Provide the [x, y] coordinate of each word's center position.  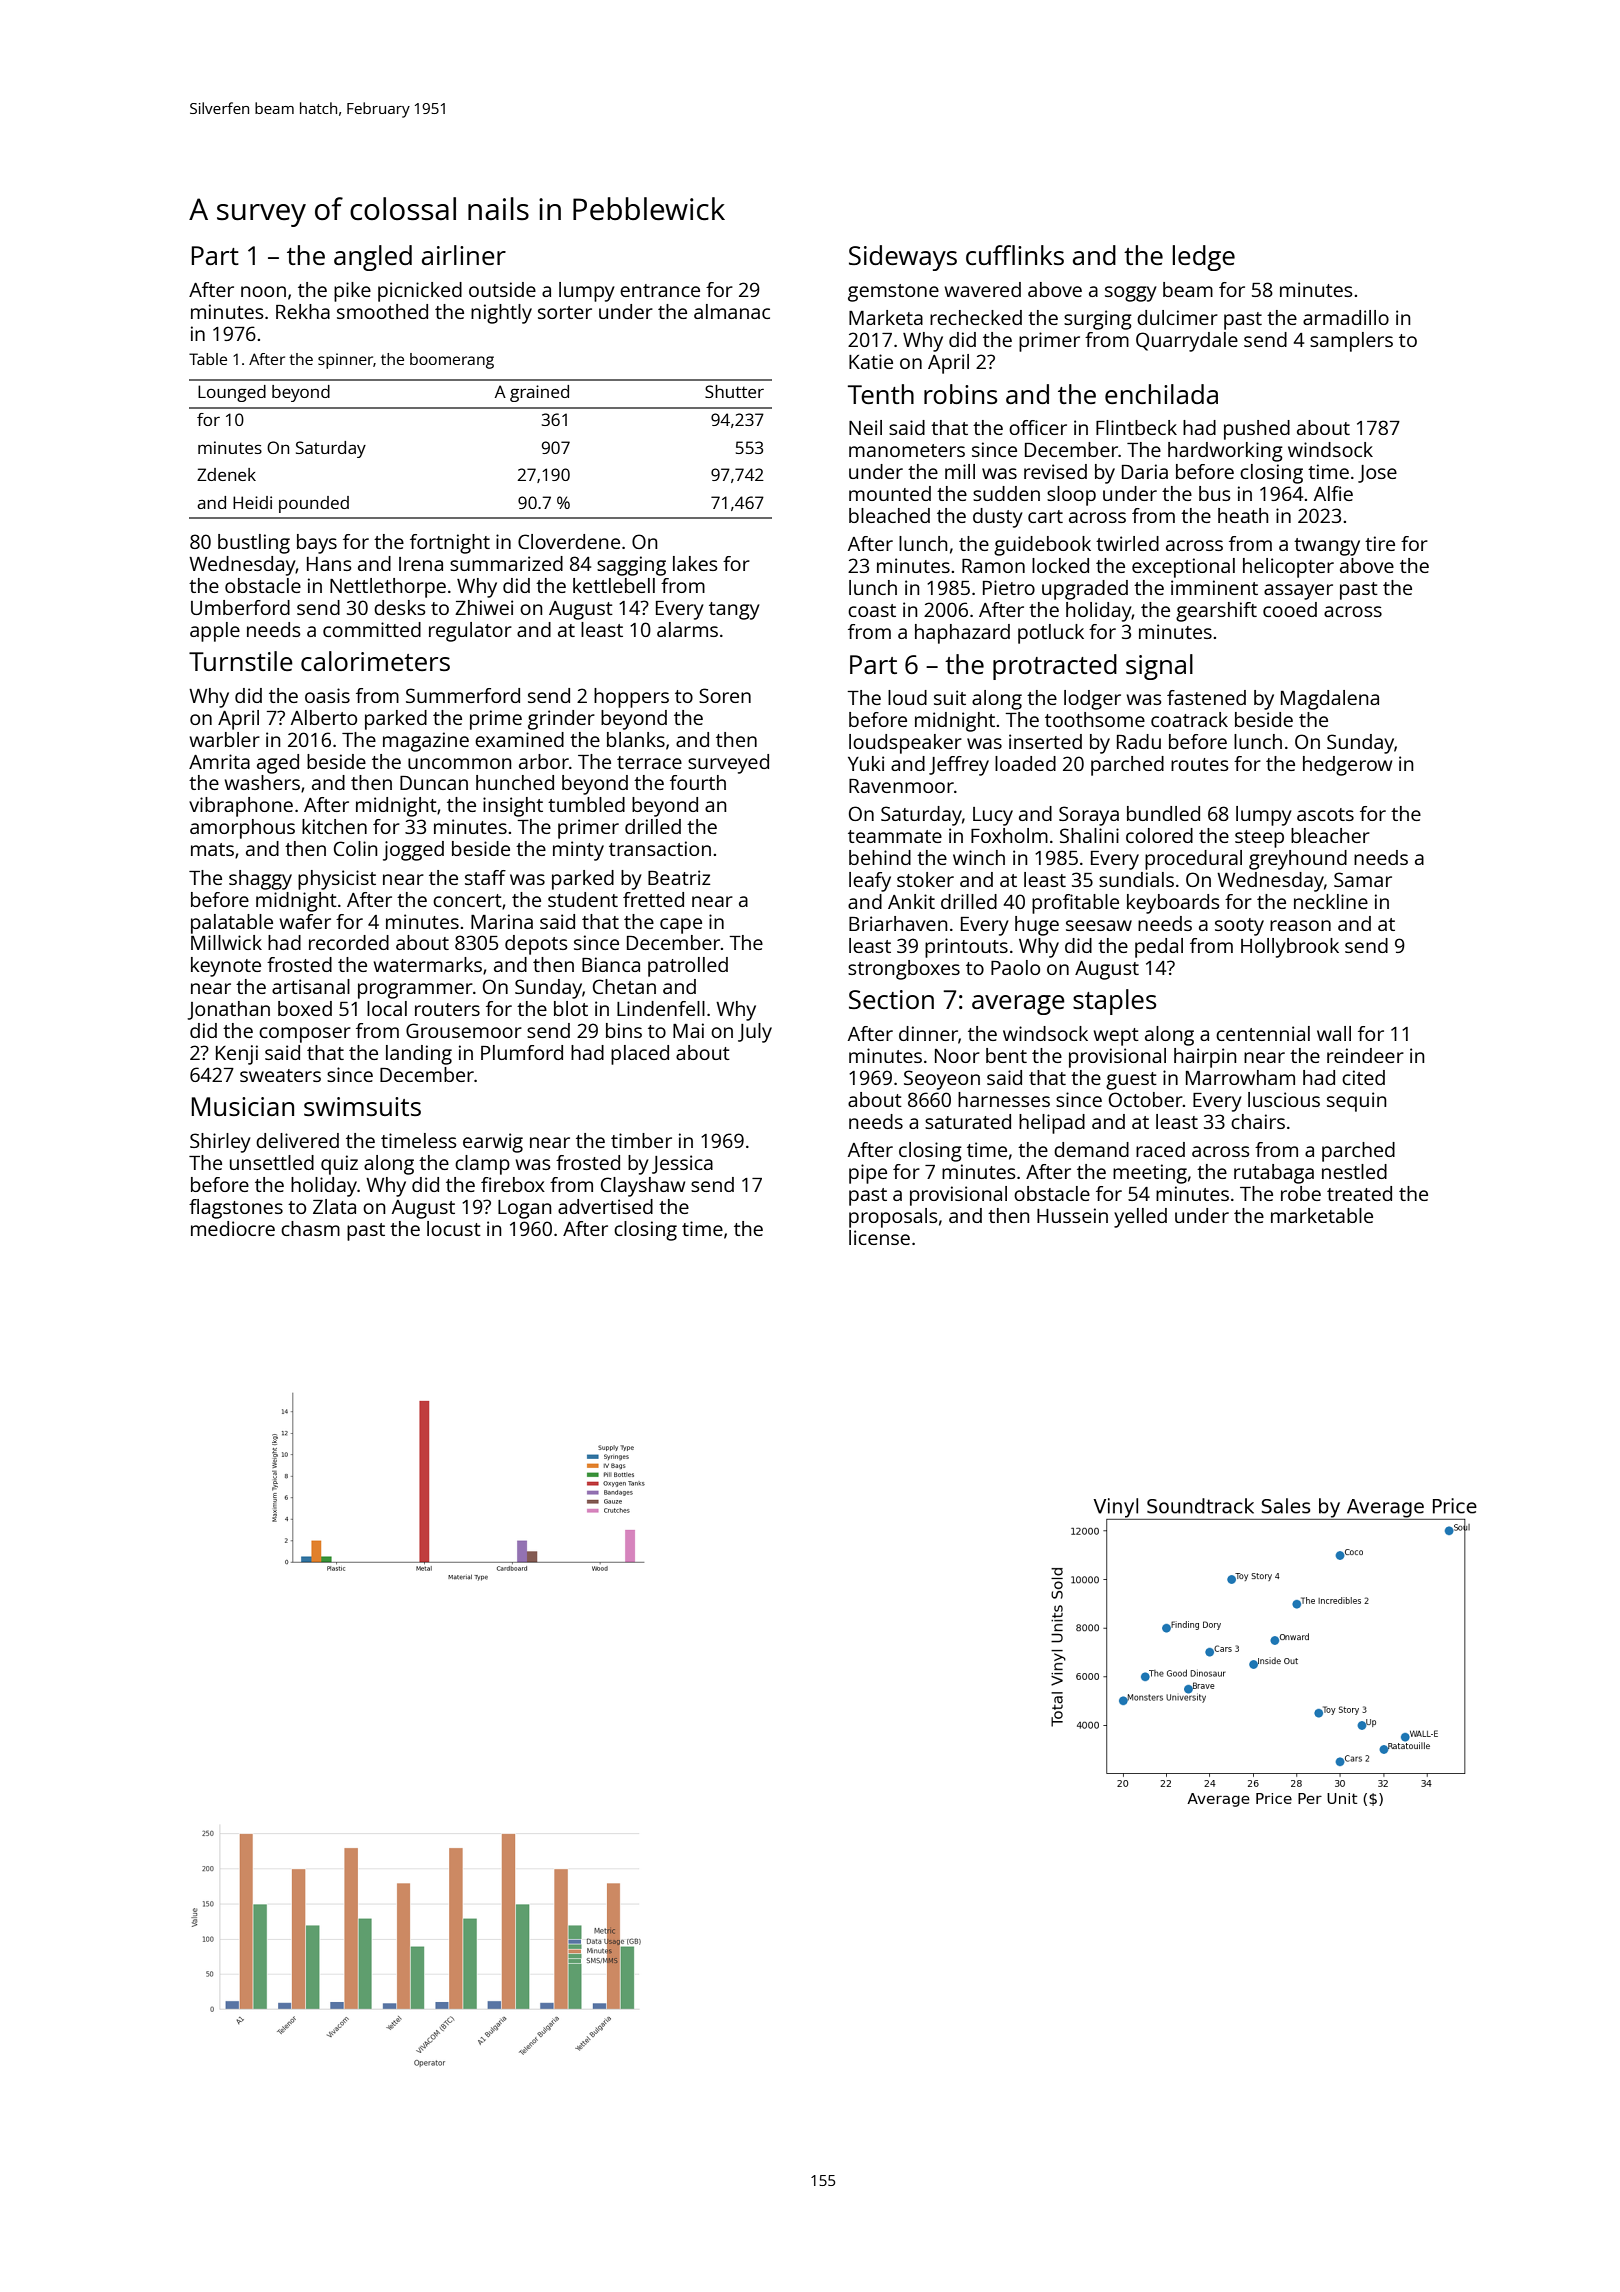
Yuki [866, 763]
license [879, 1237]
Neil [865, 427]
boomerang [452, 361]
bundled [1163, 813]
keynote [226, 967]
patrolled [688, 967]
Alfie [1333, 493]
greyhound [1298, 860]
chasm [310, 1228]
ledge [1204, 258]
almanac [732, 311]
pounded [314, 504]
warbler [224, 739]
